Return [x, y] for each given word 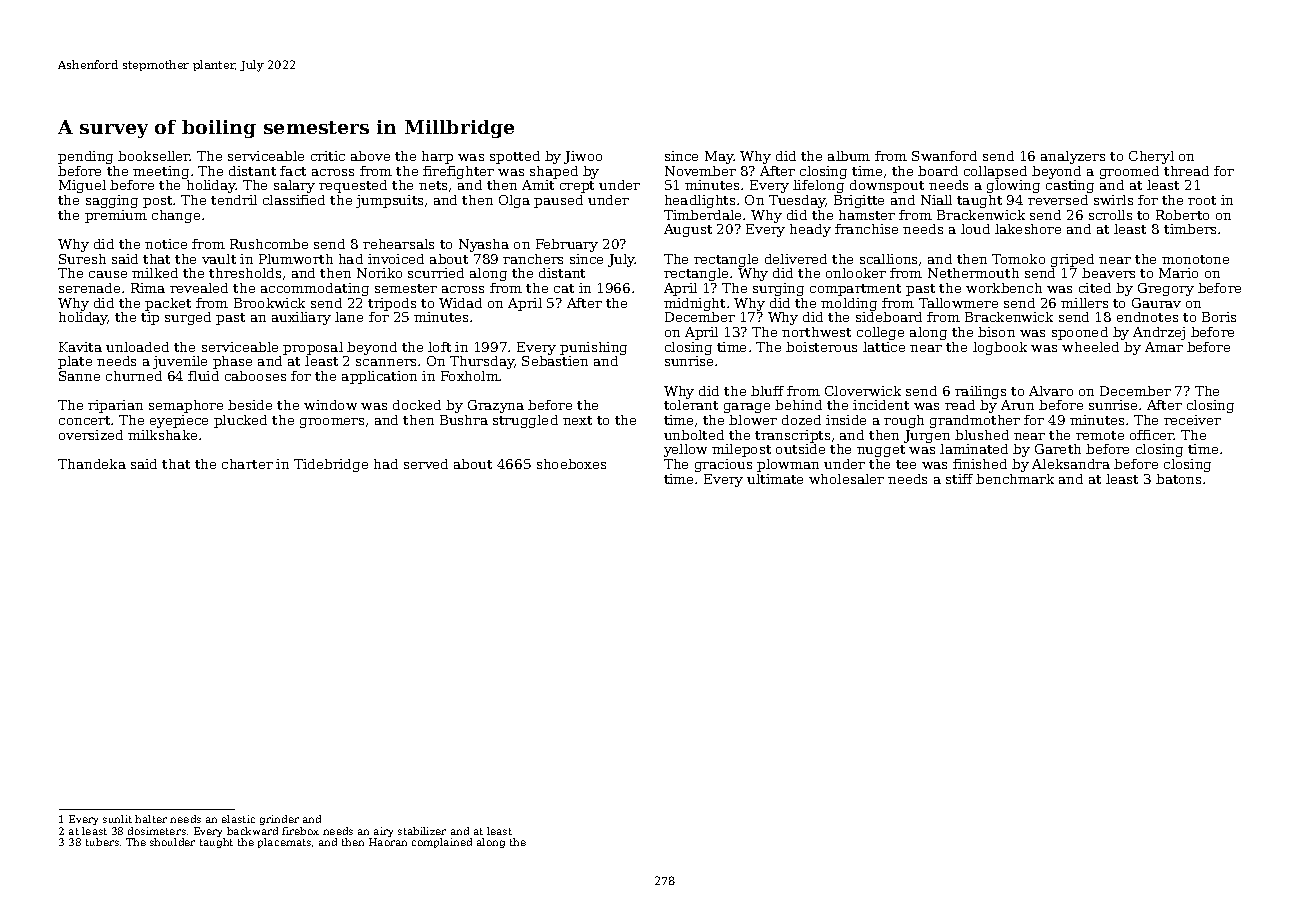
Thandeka [92, 464]
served [426, 464]
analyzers [1073, 157]
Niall [936, 200]
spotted [515, 157]
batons [1178, 479]
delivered [796, 259]
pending [85, 157]
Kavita [80, 347]
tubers [102, 842]
